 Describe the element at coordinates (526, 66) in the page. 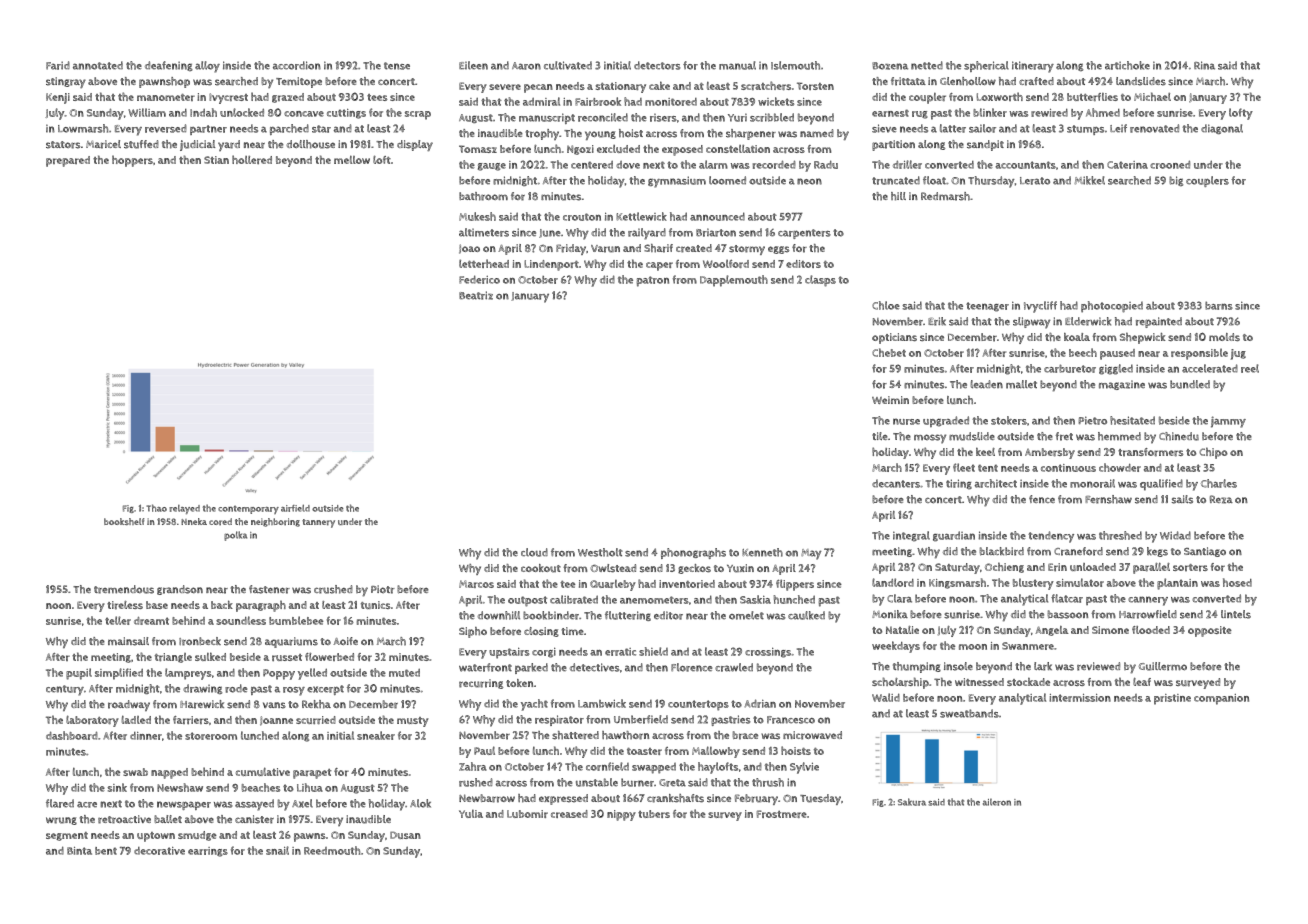

I see `Aaron` at that location.
